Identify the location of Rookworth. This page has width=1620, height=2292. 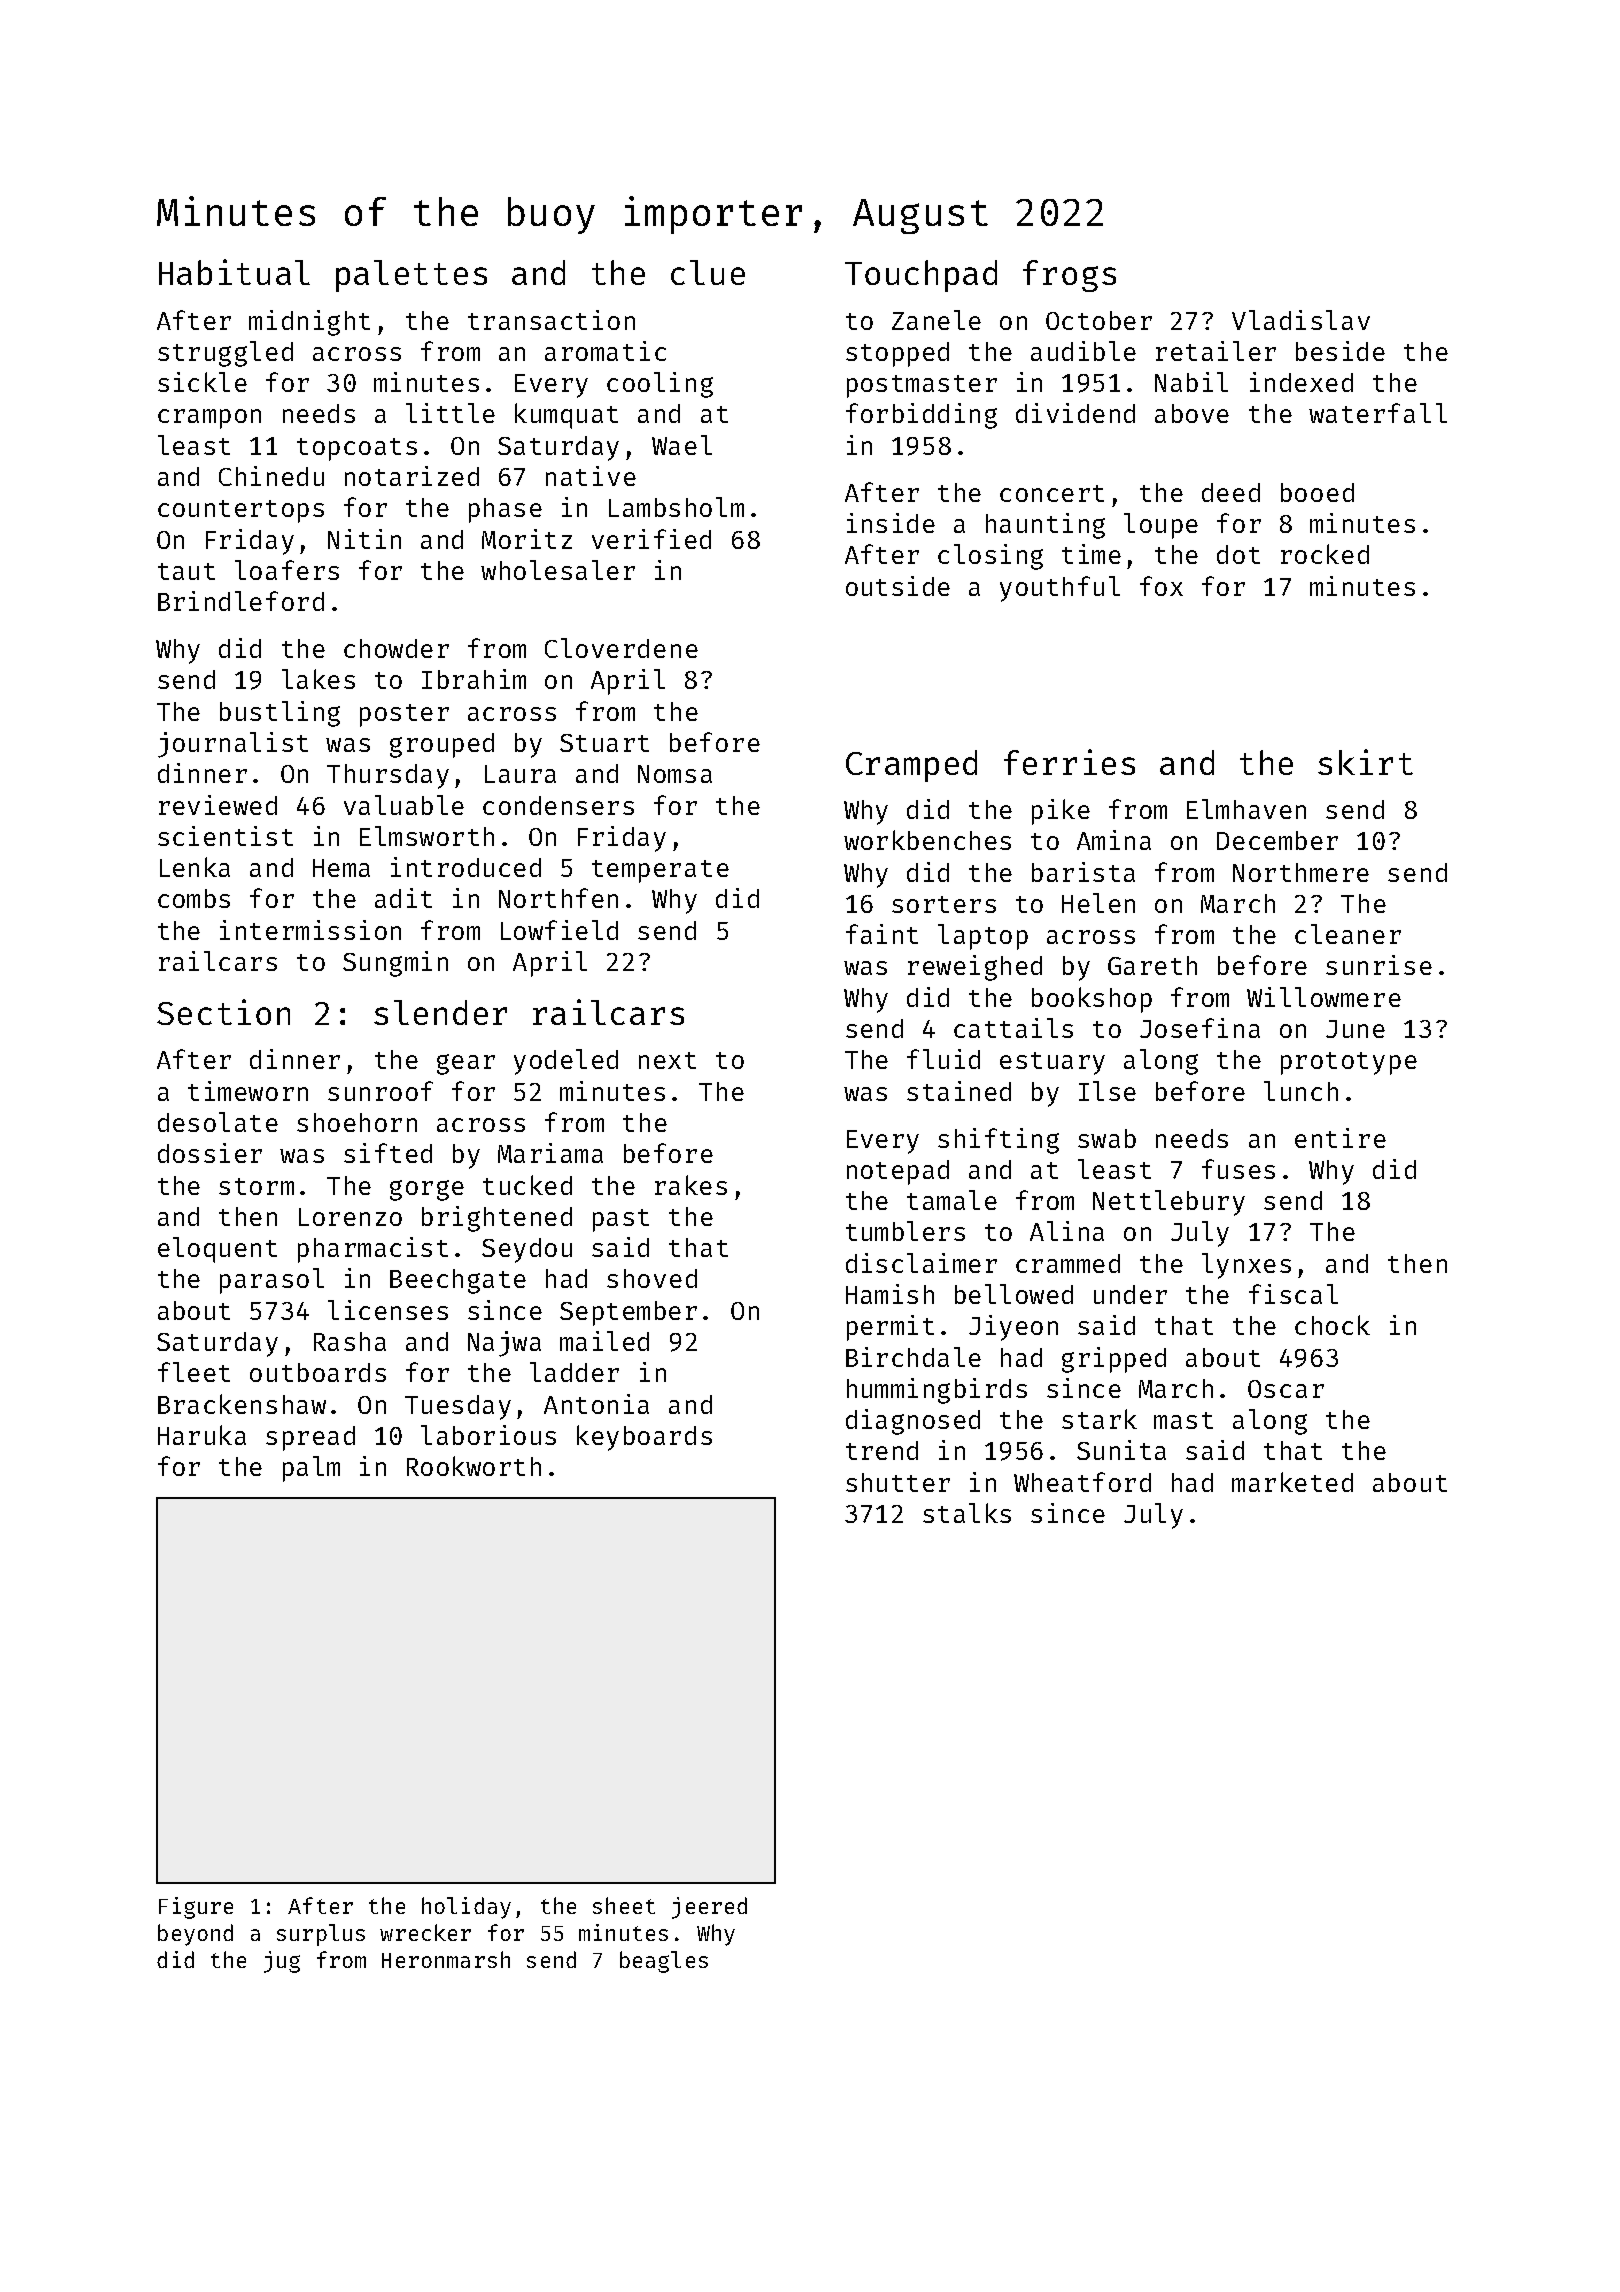
(474, 1466).
